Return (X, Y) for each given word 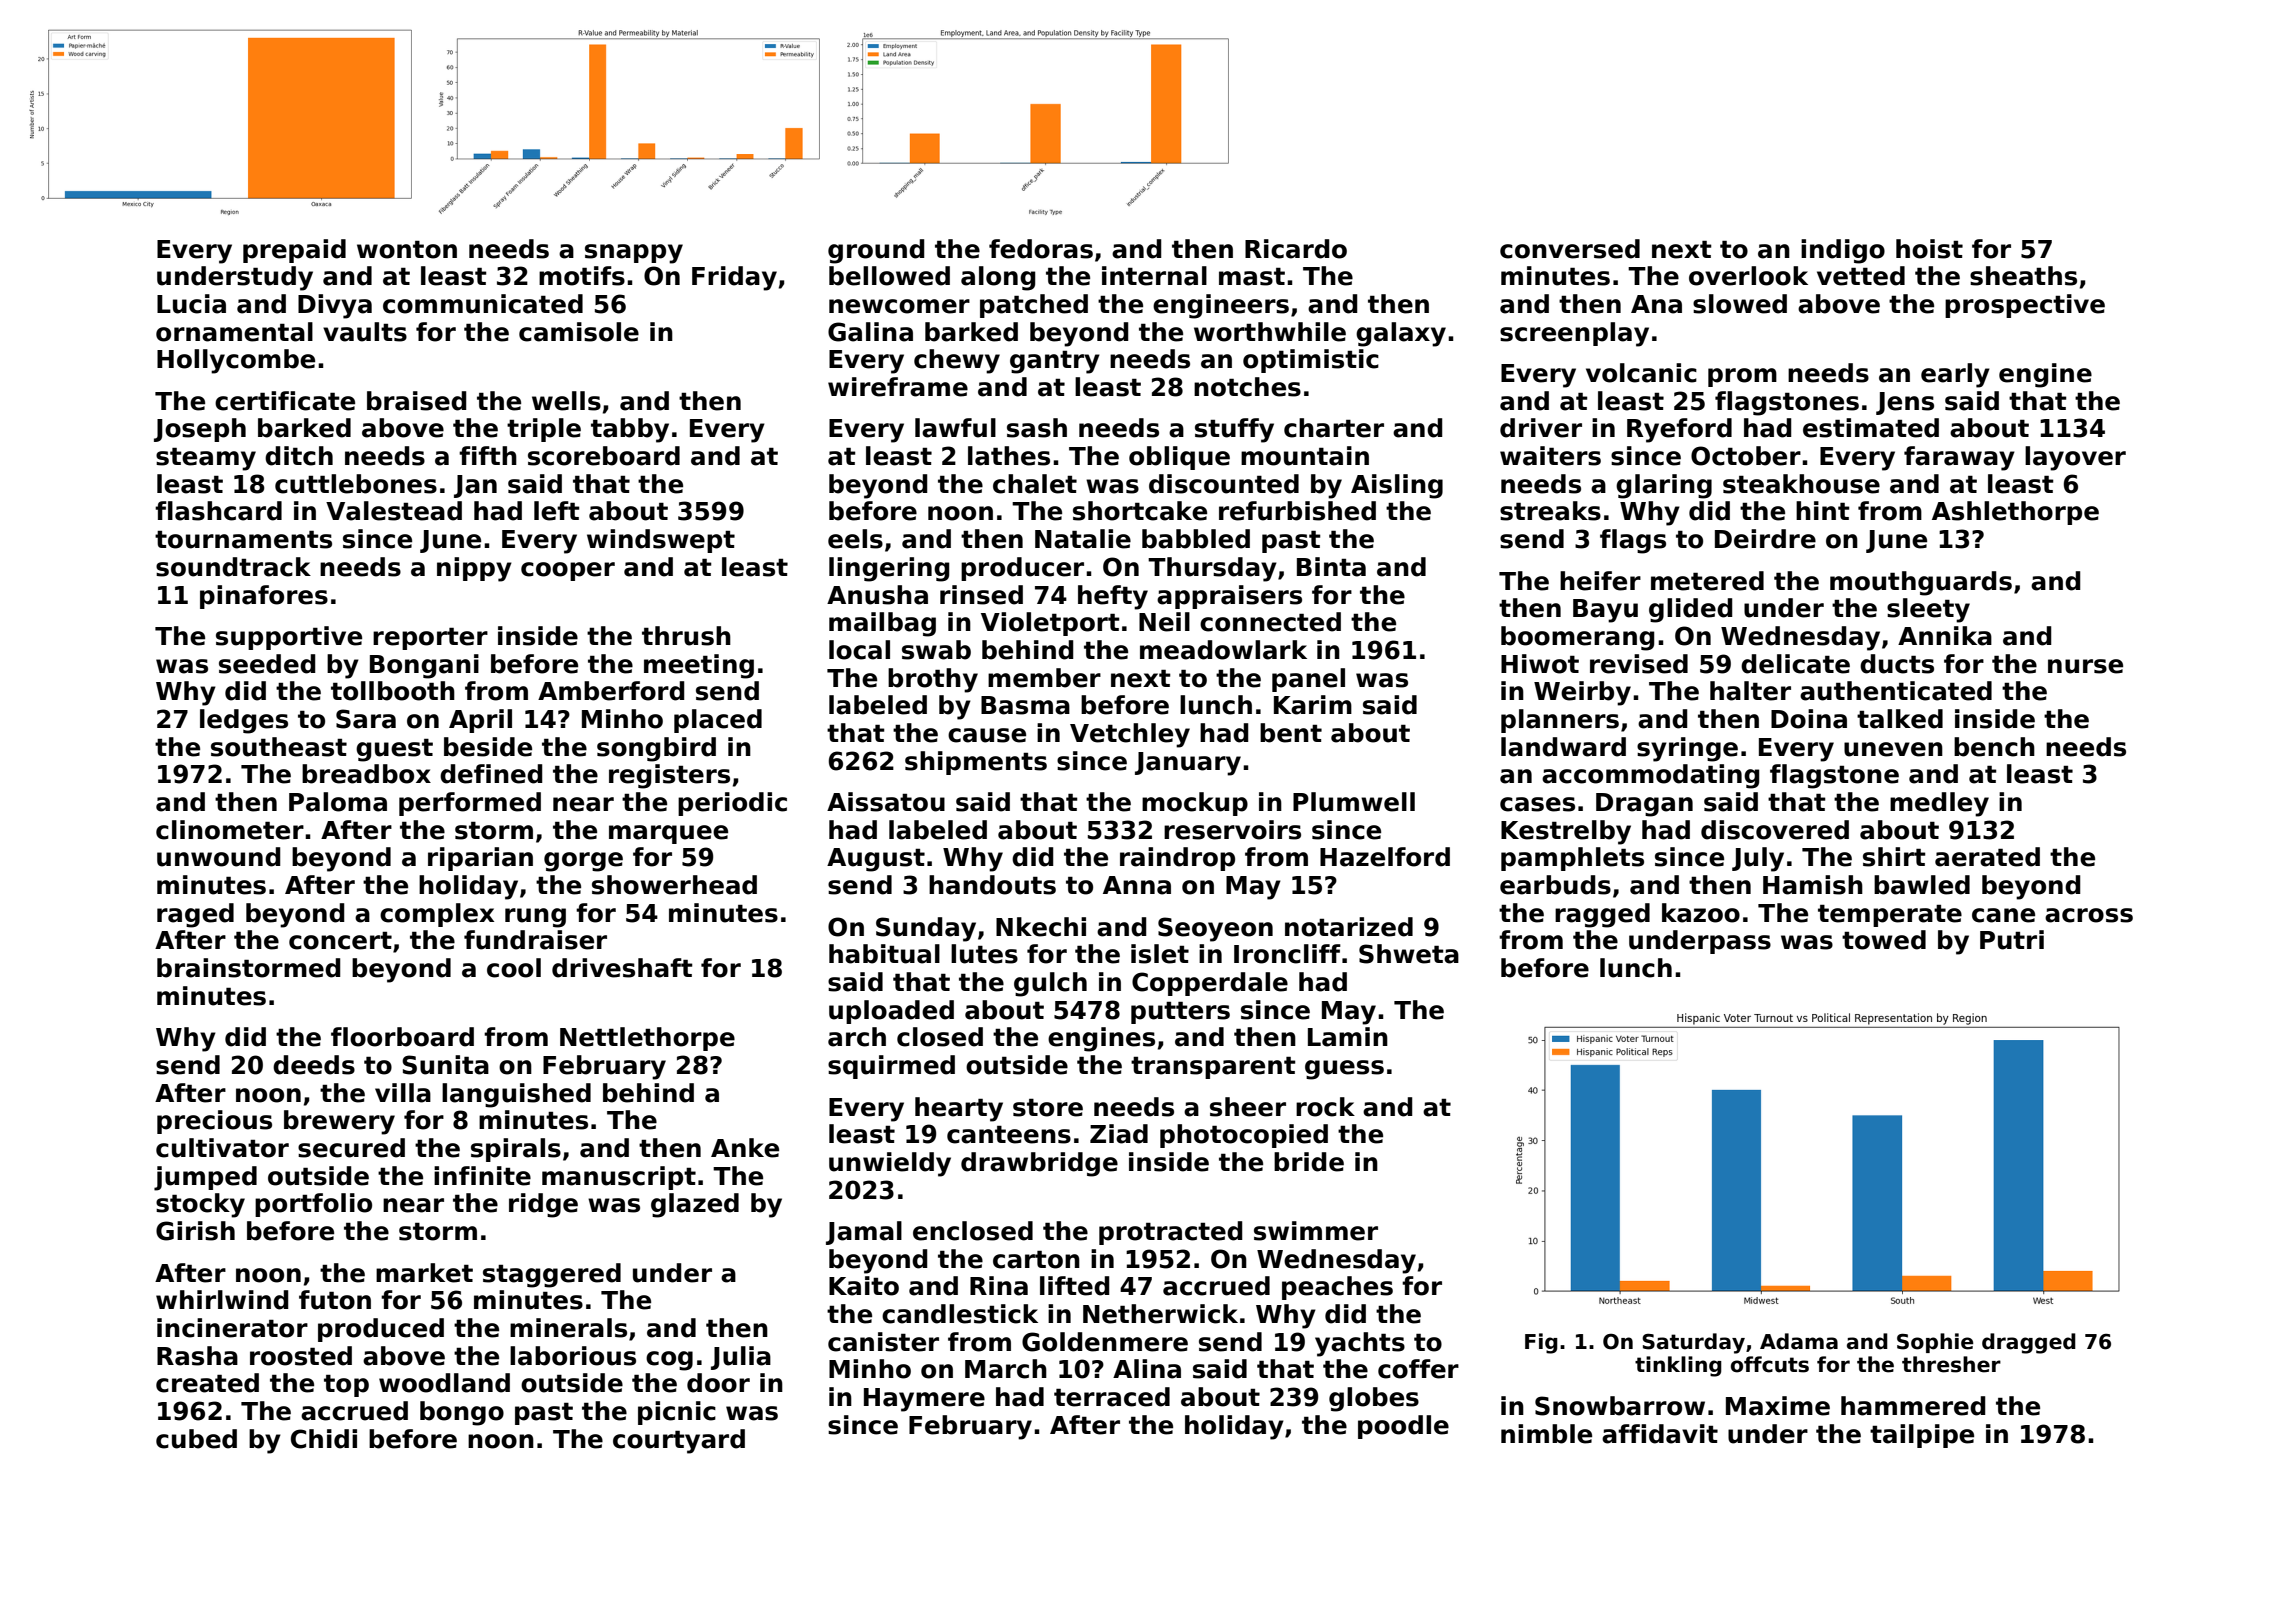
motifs (582, 276)
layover (2075, 458)
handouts (992, 885)
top (346, 1385)
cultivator (222, 1148)
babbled (1196, 539)
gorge (583, 862)
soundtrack (233, 567)
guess (1344, 1070)
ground (876, 251)
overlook (1748, 276)
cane (2003, 915)
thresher (1951, 1364)
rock (1325, 1107)
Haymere (924, 1400)
